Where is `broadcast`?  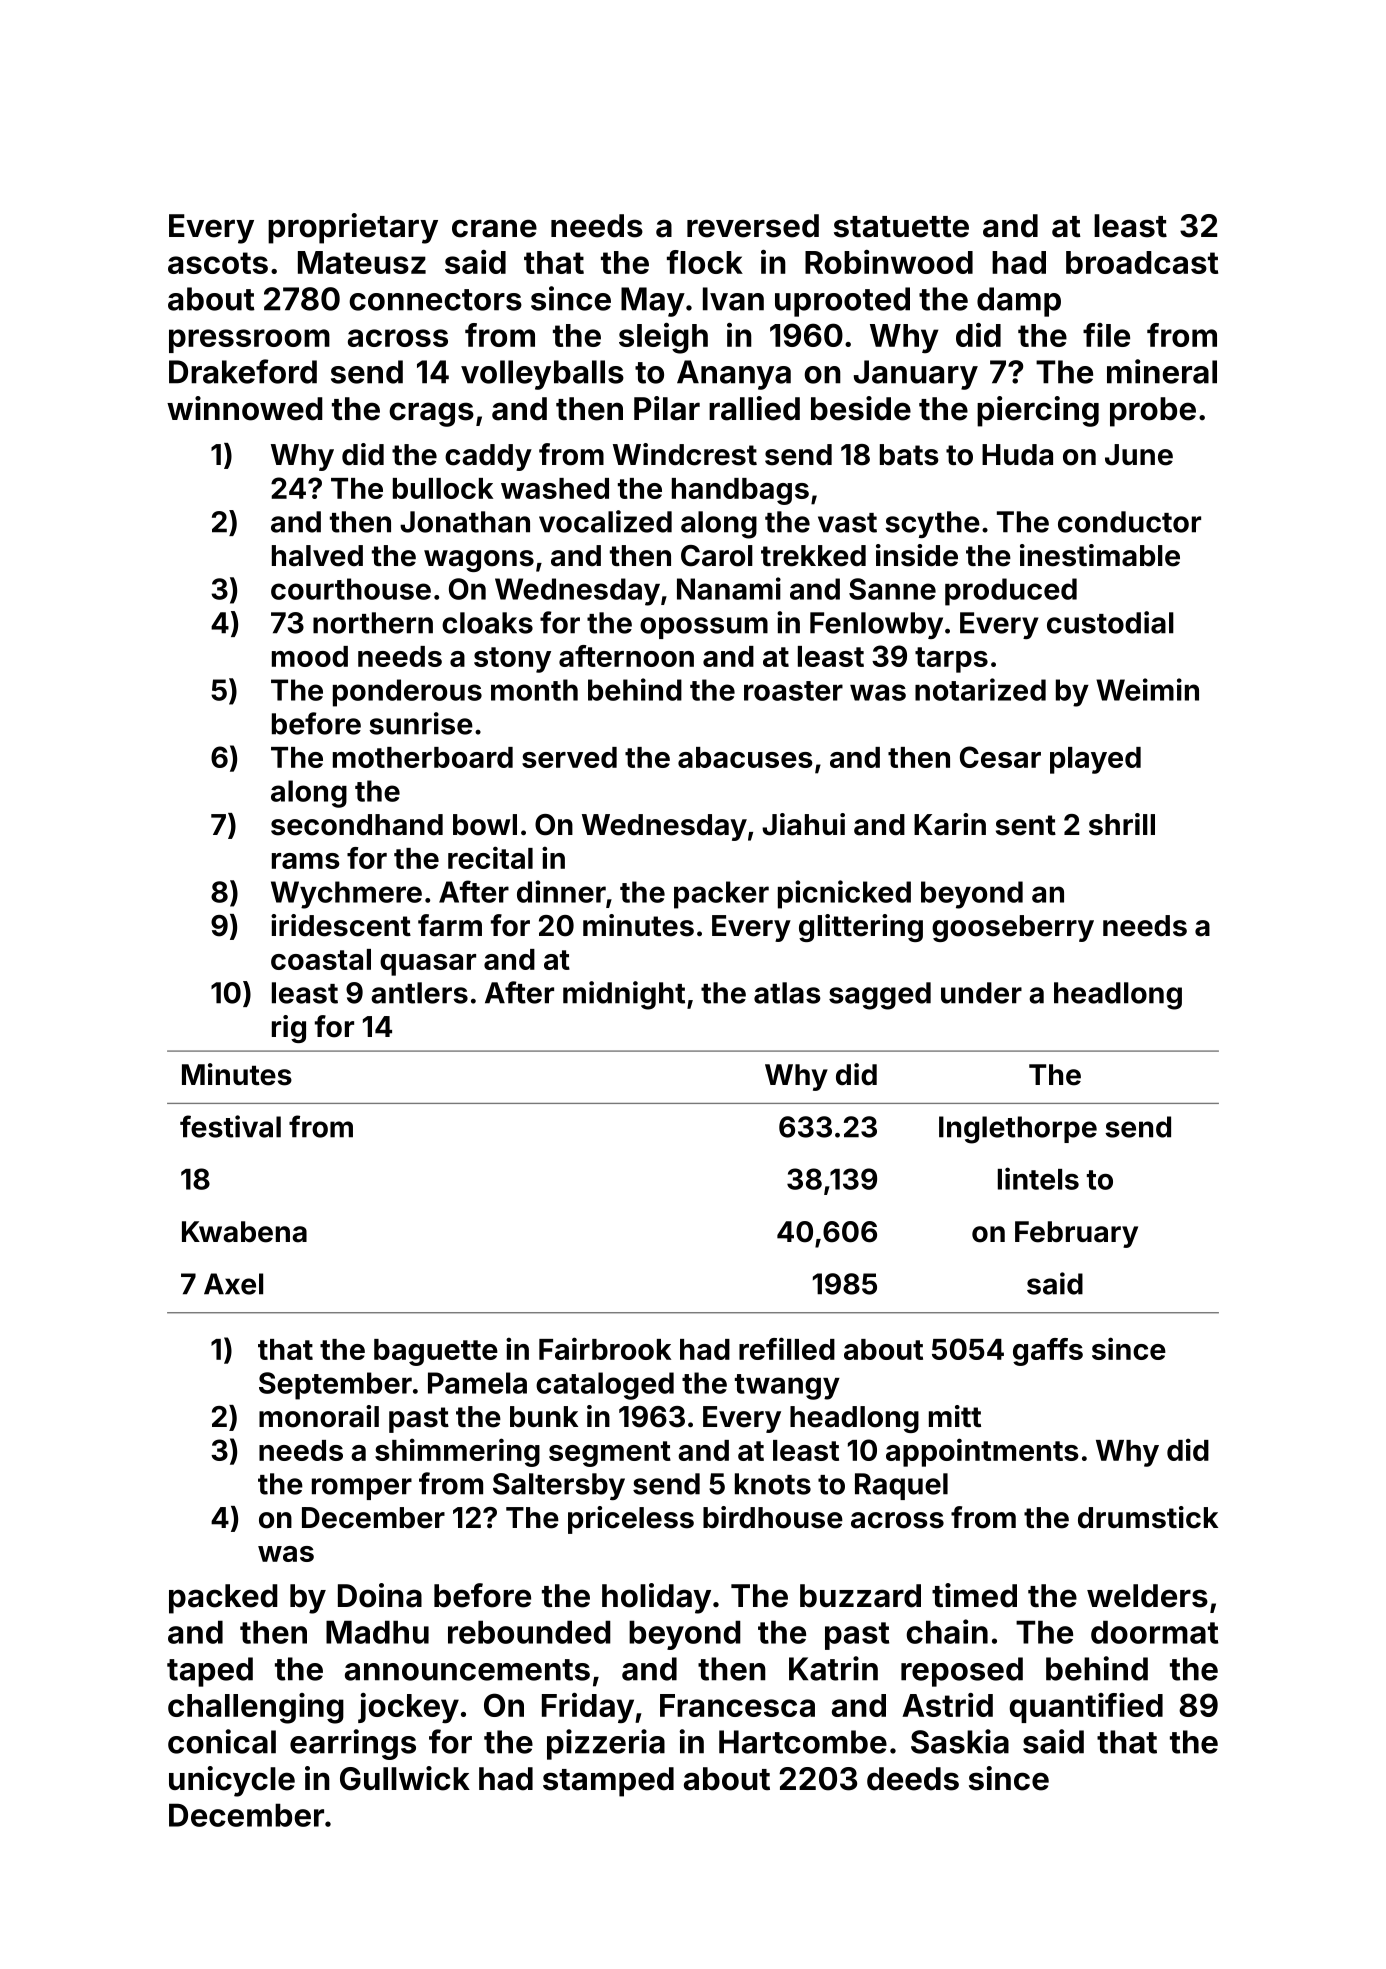
broadcast is located at coordinates (1142, 262).
